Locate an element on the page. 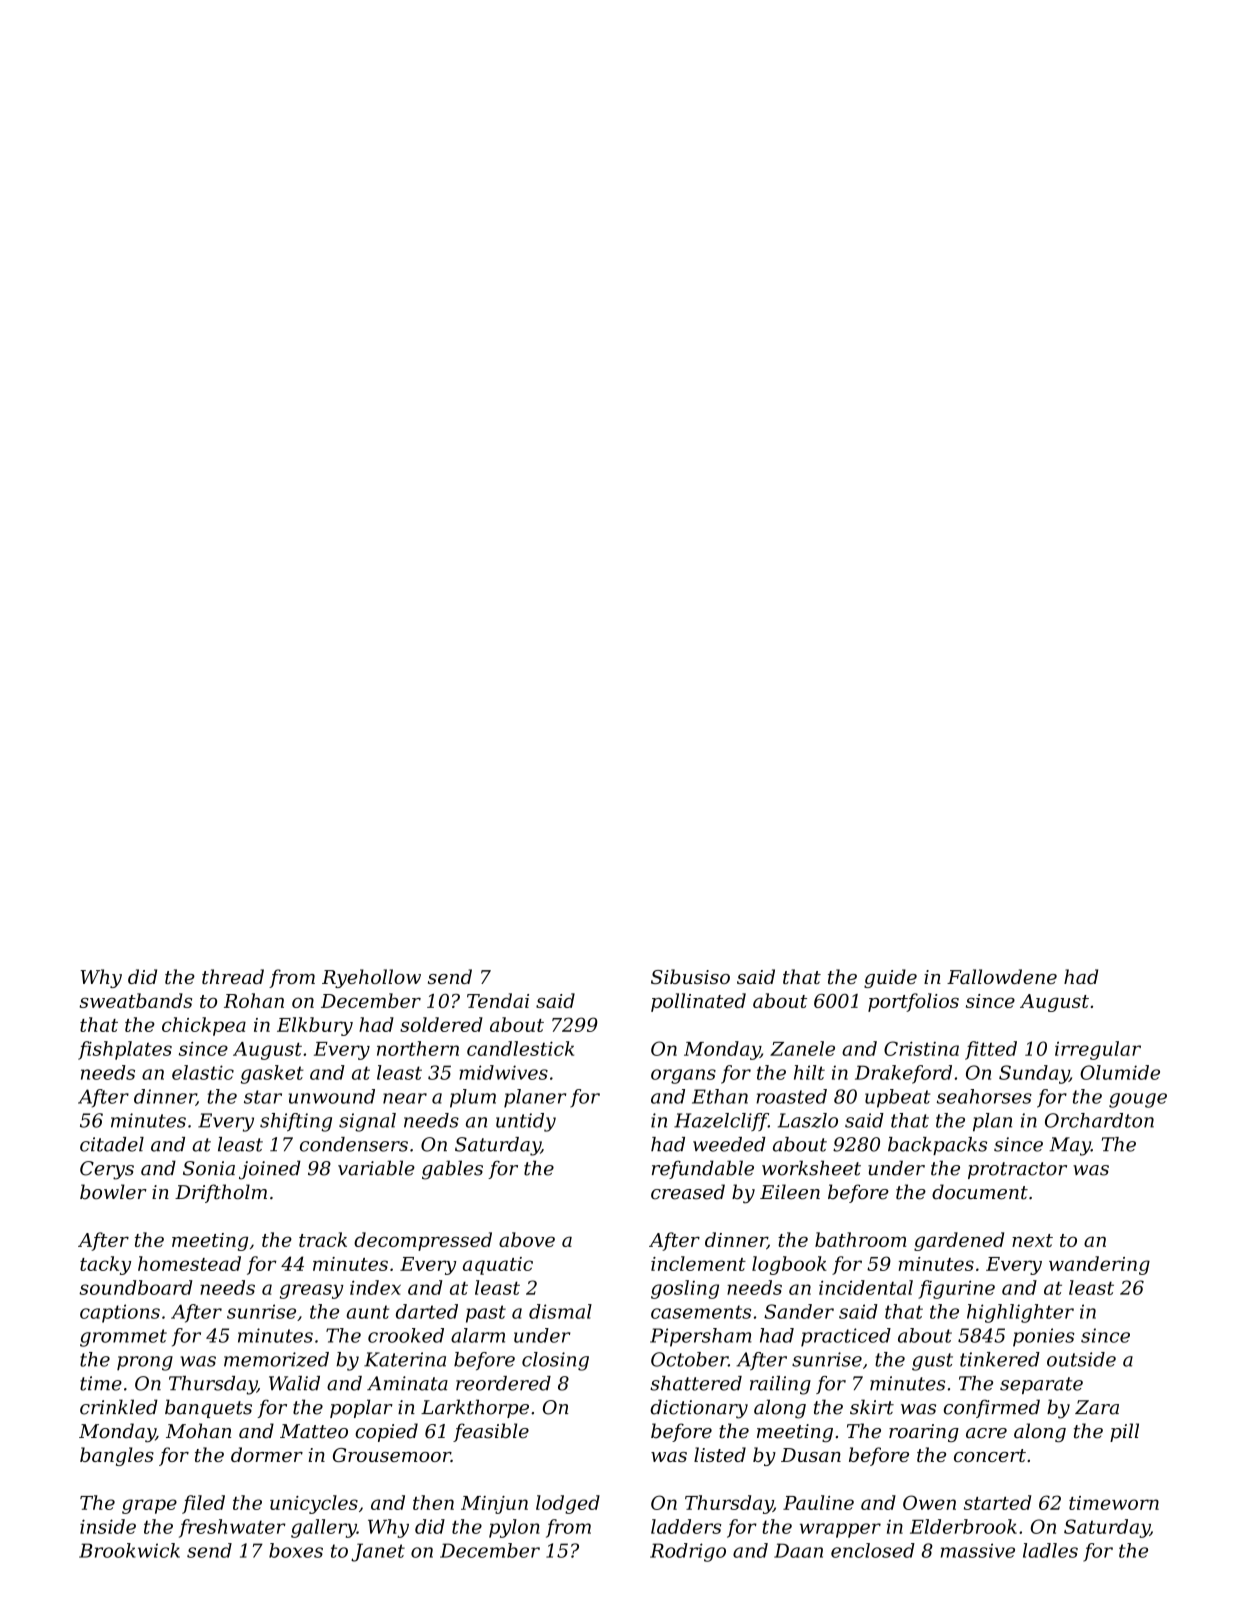 This image has width=1255, height=1624. poplar is located at coordinates (361, 1408).
